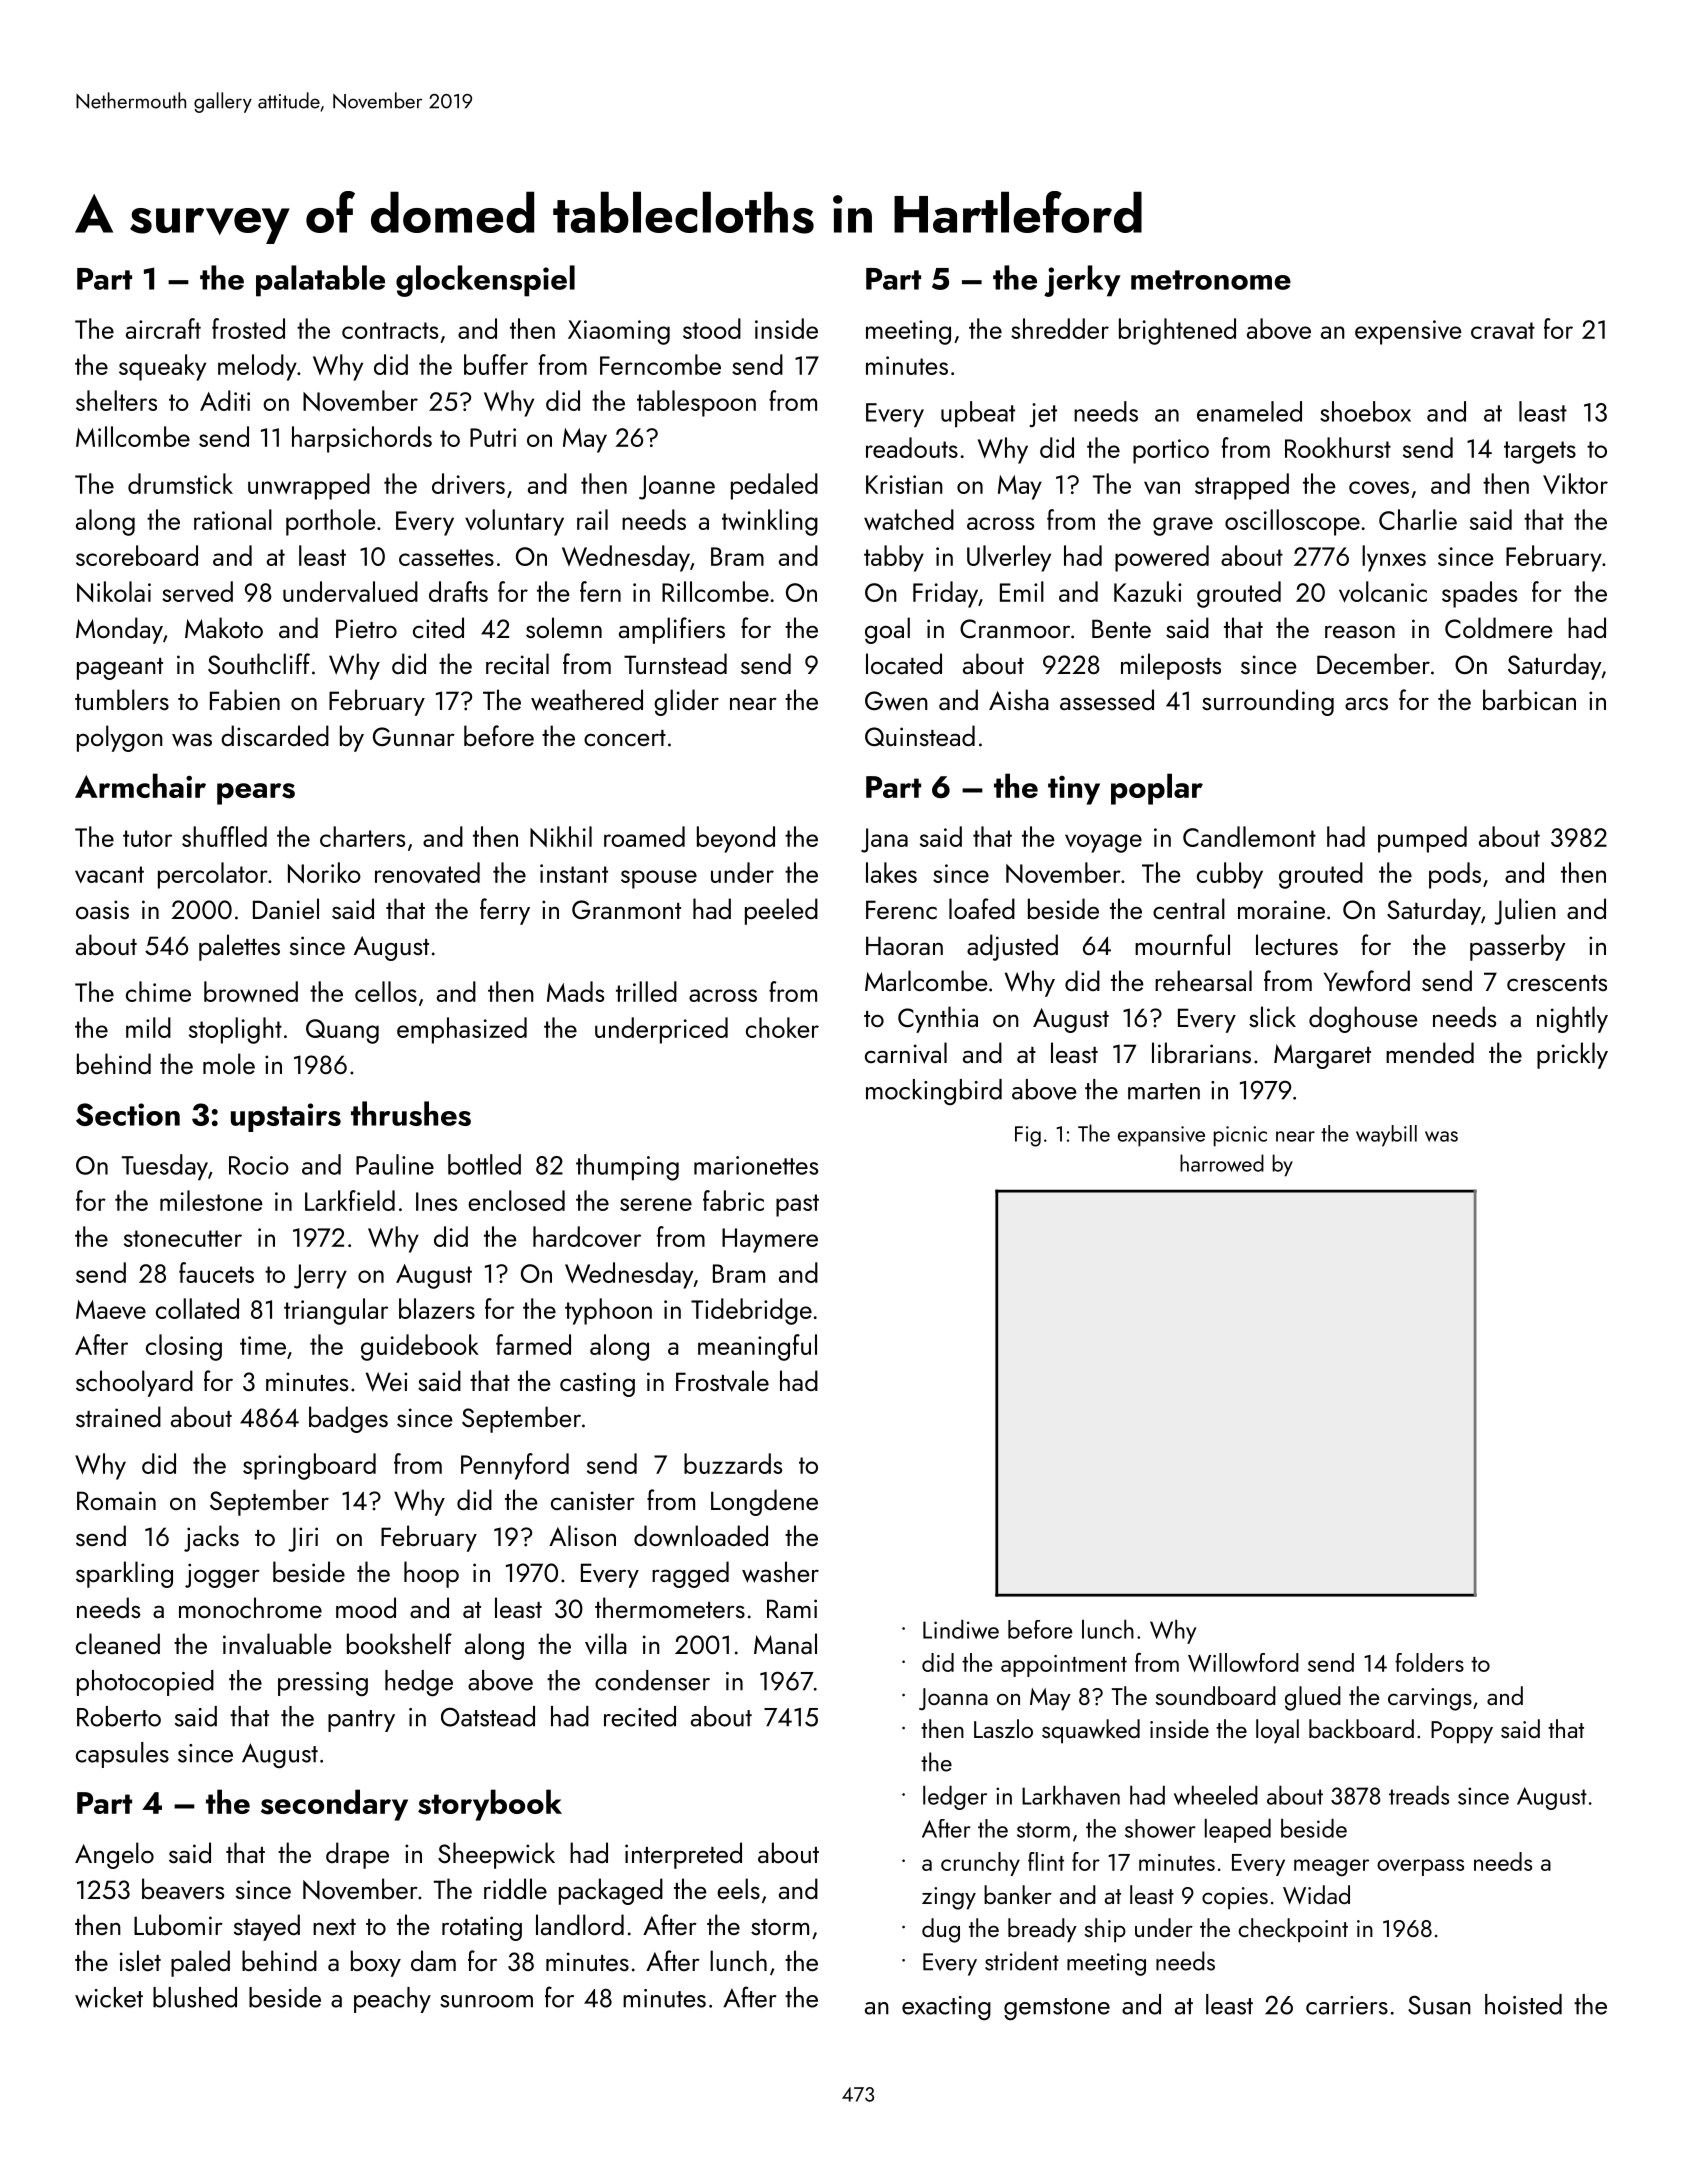 Image resolution: width=1683 pixels, height=2178 pixels. What do you see at coordinates (251, 991) in the screenshot?
I see `browned` at bounding box center [251, 991].
